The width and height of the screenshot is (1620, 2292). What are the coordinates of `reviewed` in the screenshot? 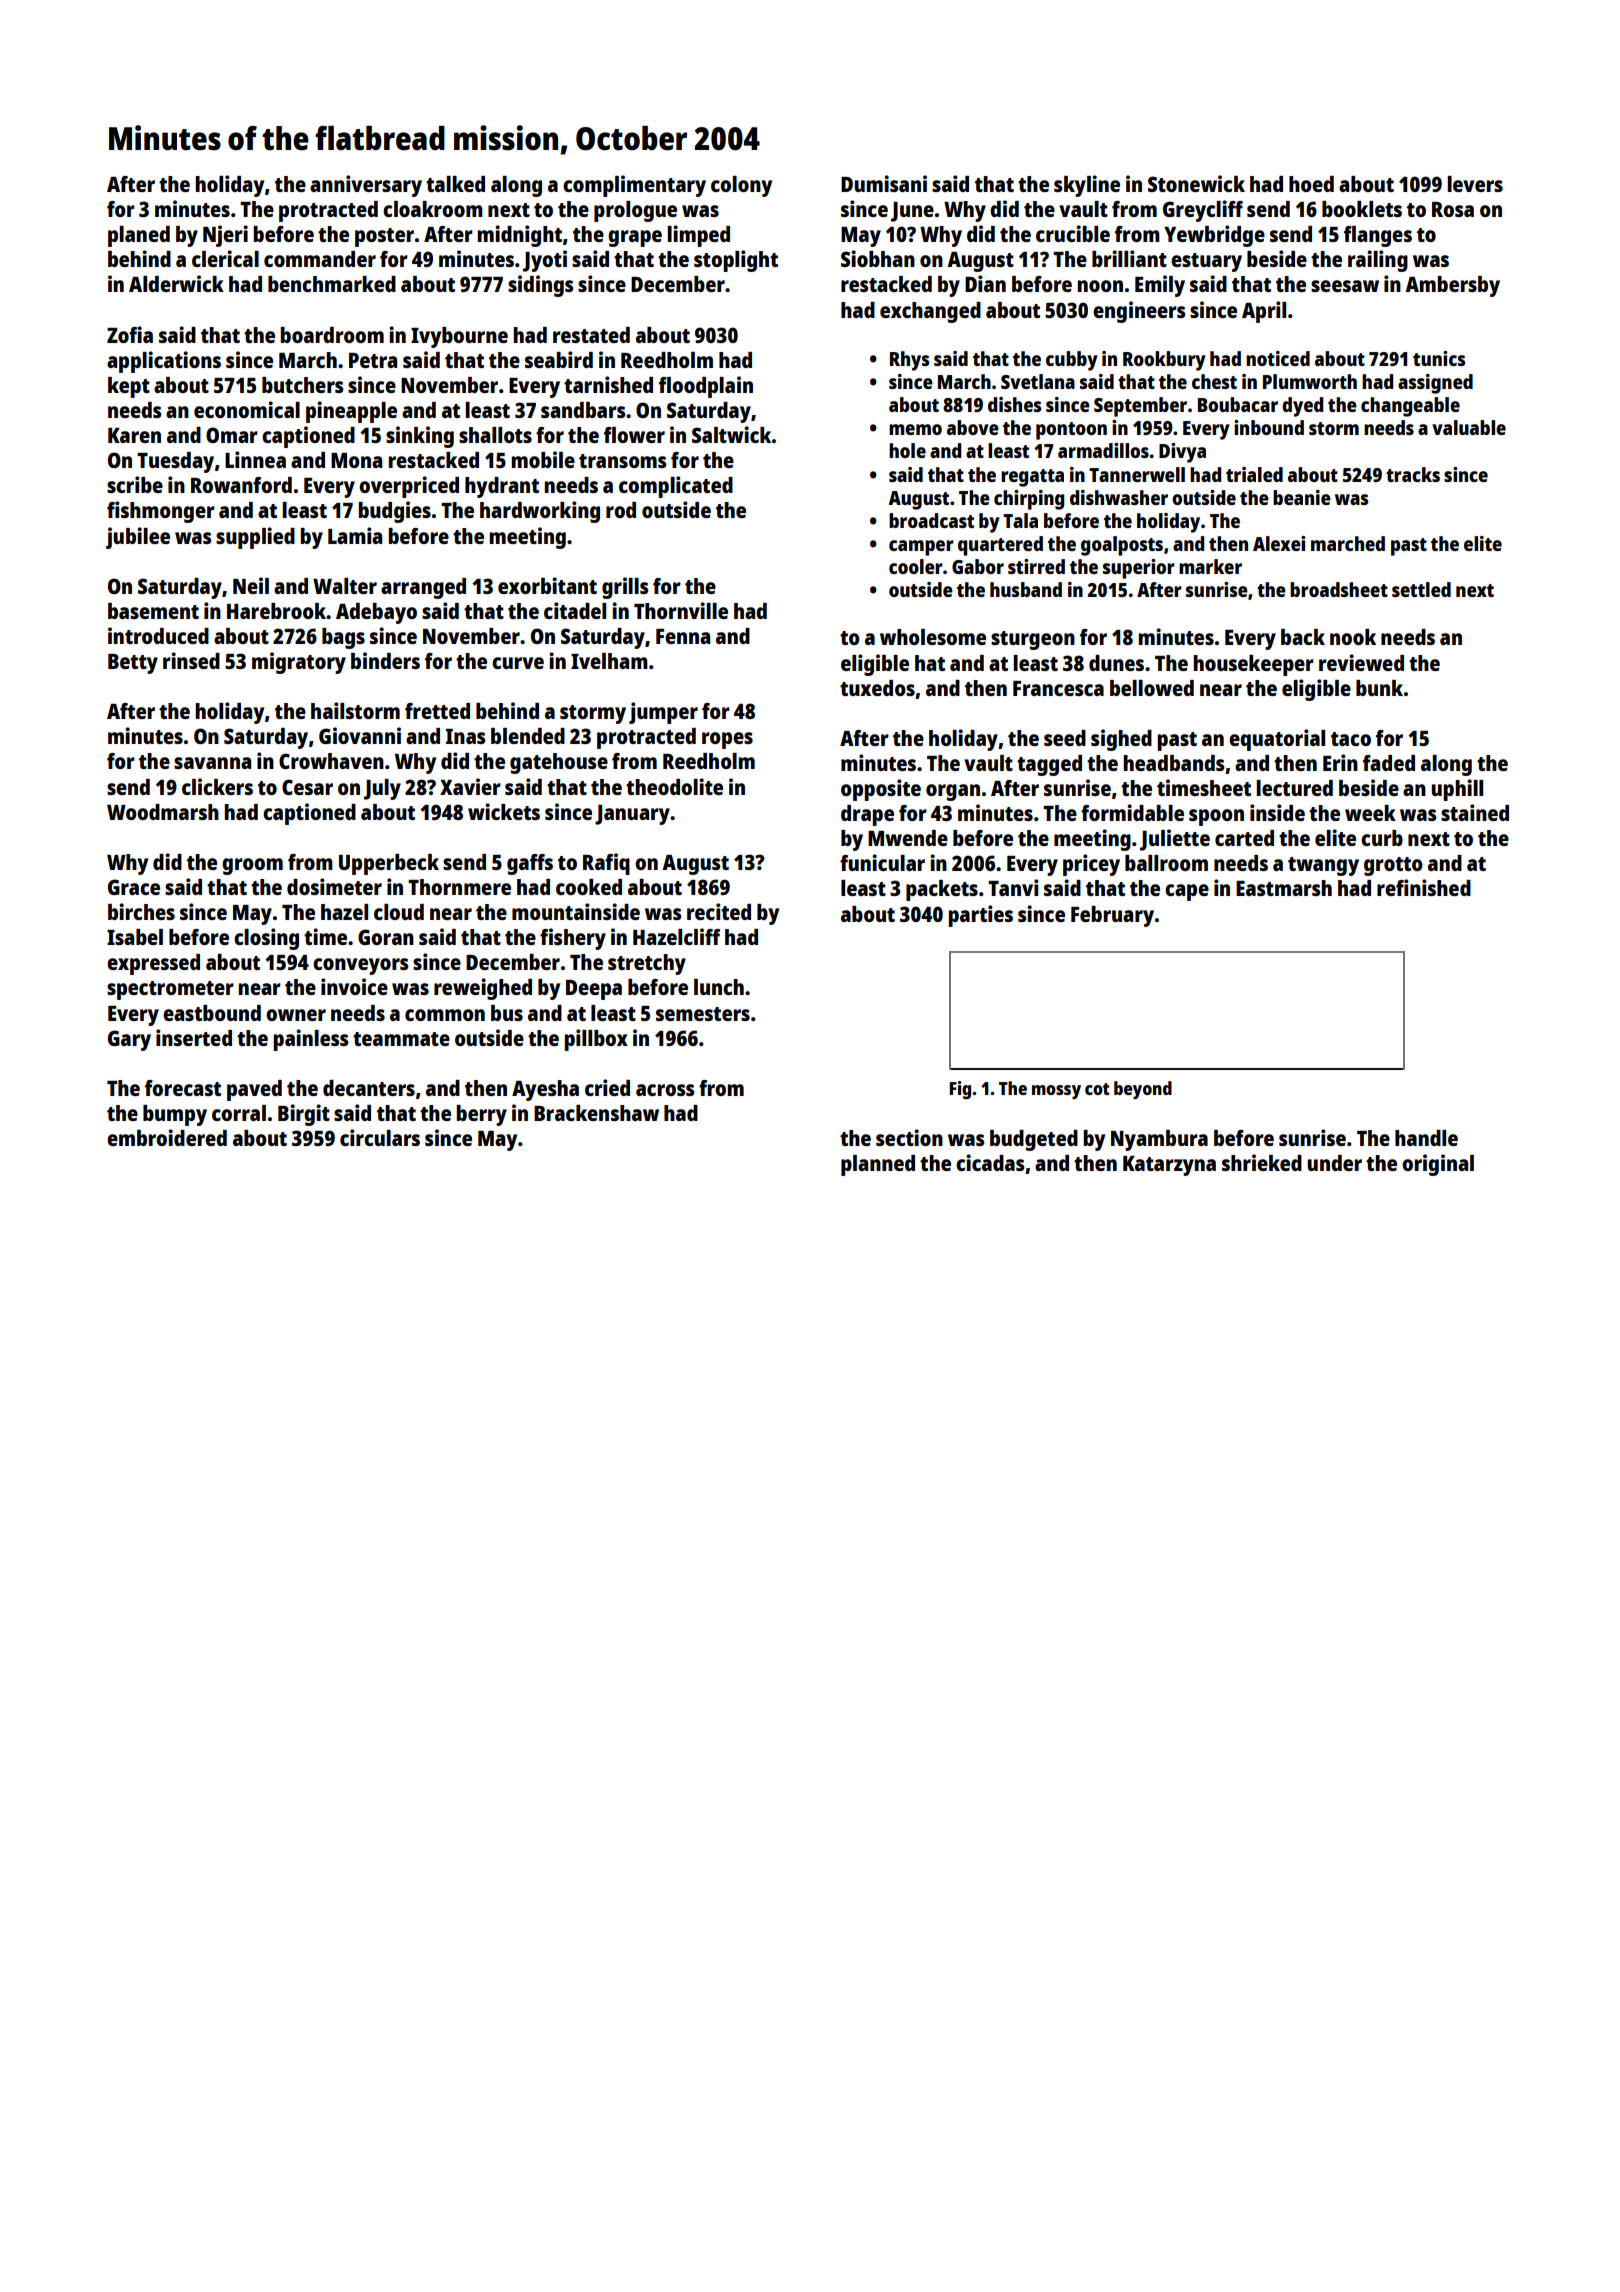 It's located at (1361, 662).
